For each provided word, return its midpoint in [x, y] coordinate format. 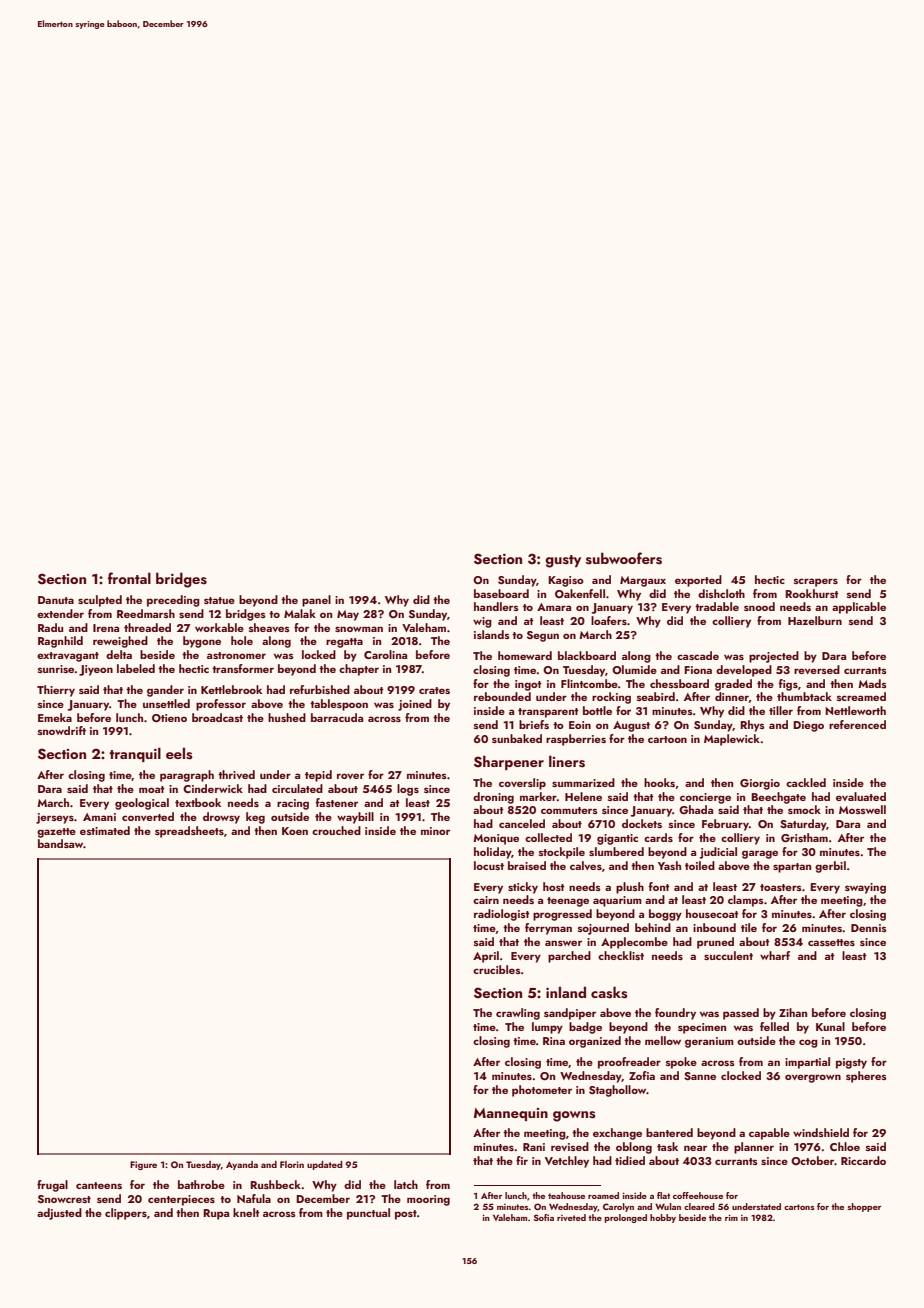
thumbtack [804, 696]
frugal [52, 1186]
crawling [518, 1014]
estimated [105, 830]
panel [316, 601]
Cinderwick [213, 788]
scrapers [816, 582]
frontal [129, 578]
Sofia [544, 1217]
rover [350, 776]
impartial [807, 1063]
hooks [659, 782]
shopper [864, 1207]
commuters [569, 810]
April [486, 957]
